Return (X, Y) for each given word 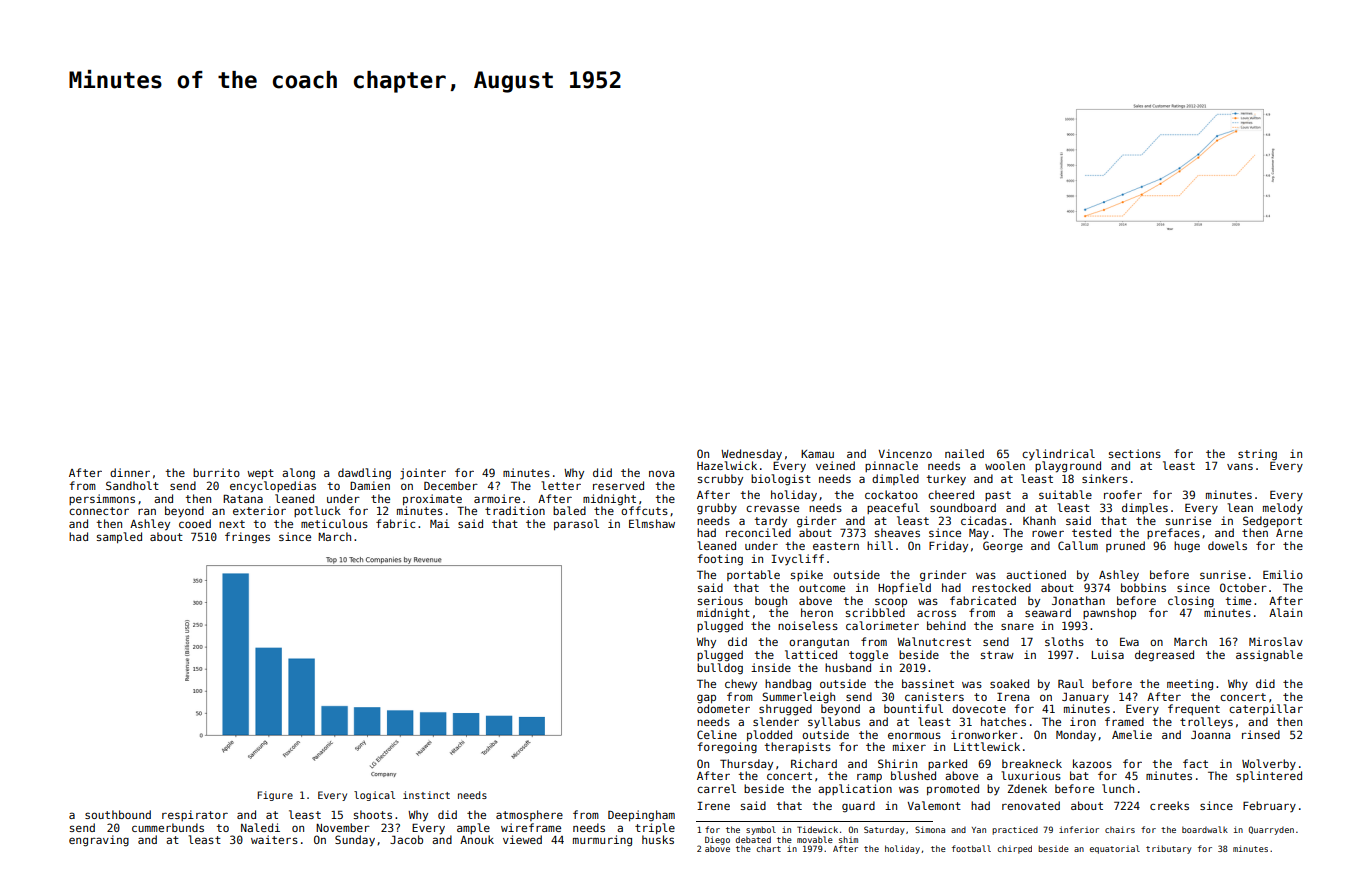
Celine (717, 734)
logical (374, 796)
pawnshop (1109, 613)
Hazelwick (727, 465)
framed (1124, 721)
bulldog (720, 669)
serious (720, 600)
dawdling (364, 474)
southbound (118, 814)
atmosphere (529, 815)
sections (1135, 453)
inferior (1079, 829)
